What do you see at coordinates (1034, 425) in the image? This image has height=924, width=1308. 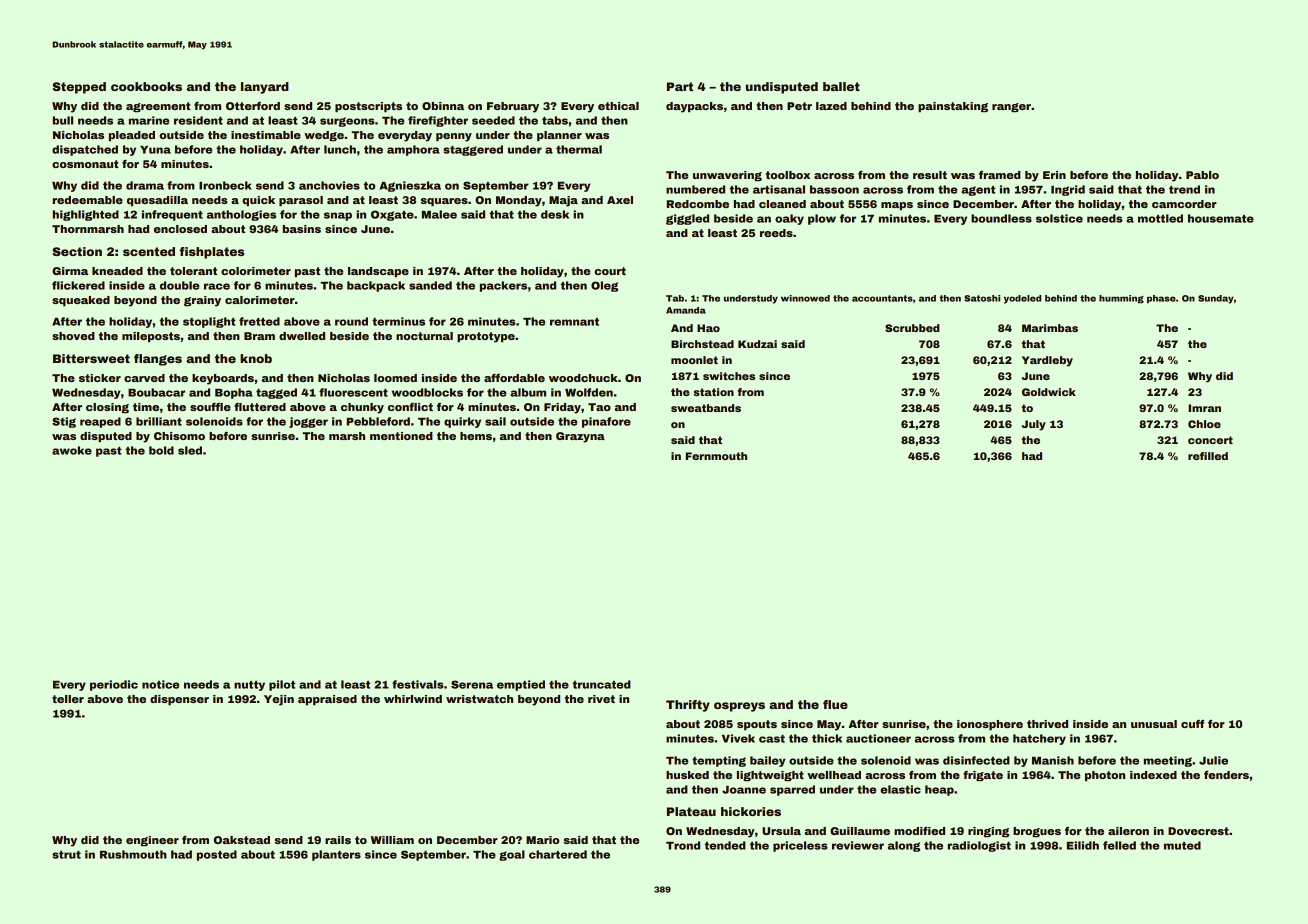 I see `July` at bounding box center [1034, 425].
